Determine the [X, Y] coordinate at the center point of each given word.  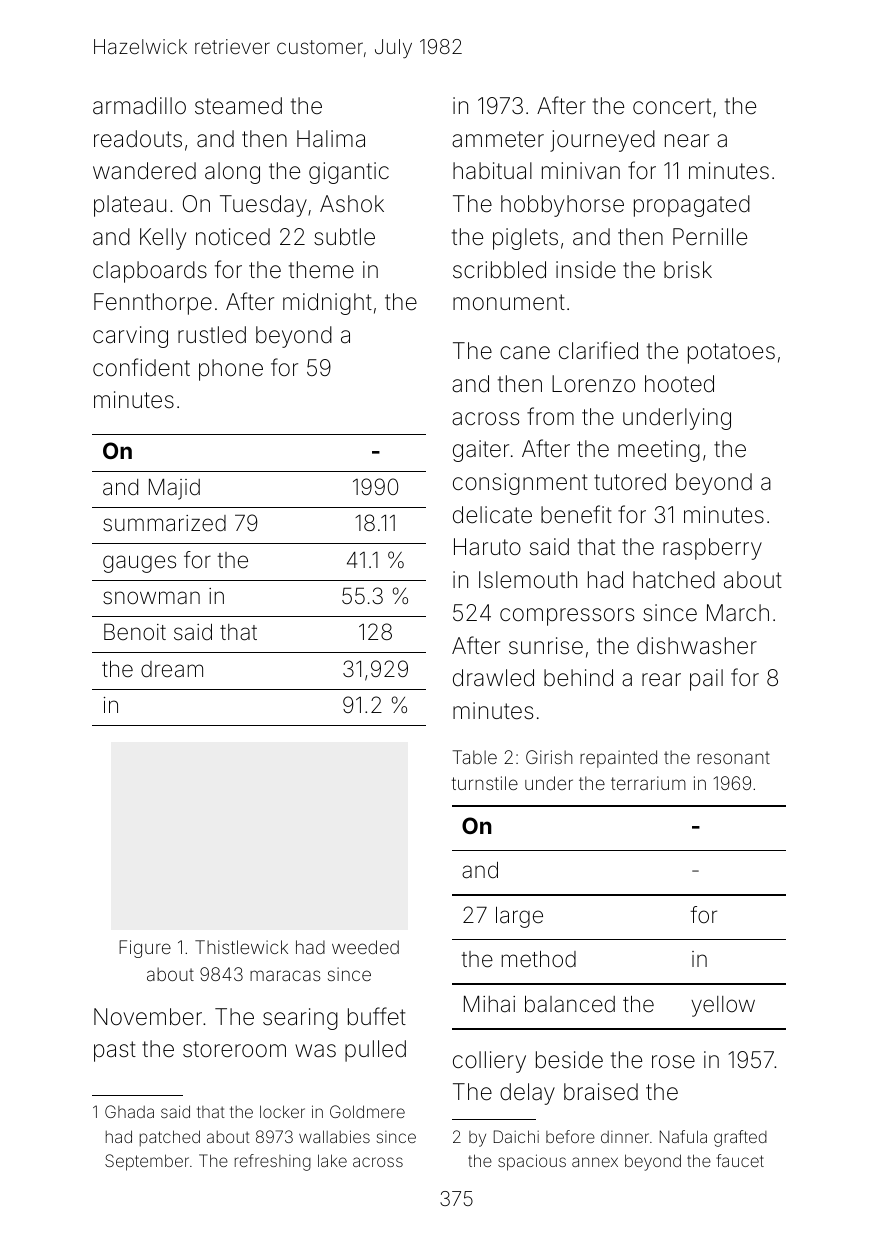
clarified [598, 350]
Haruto [487, 547]
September [147, 1162]
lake [332, 1160]
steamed [238, 106]
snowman [151, 598]
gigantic [349, 173]
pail [706, 680]
